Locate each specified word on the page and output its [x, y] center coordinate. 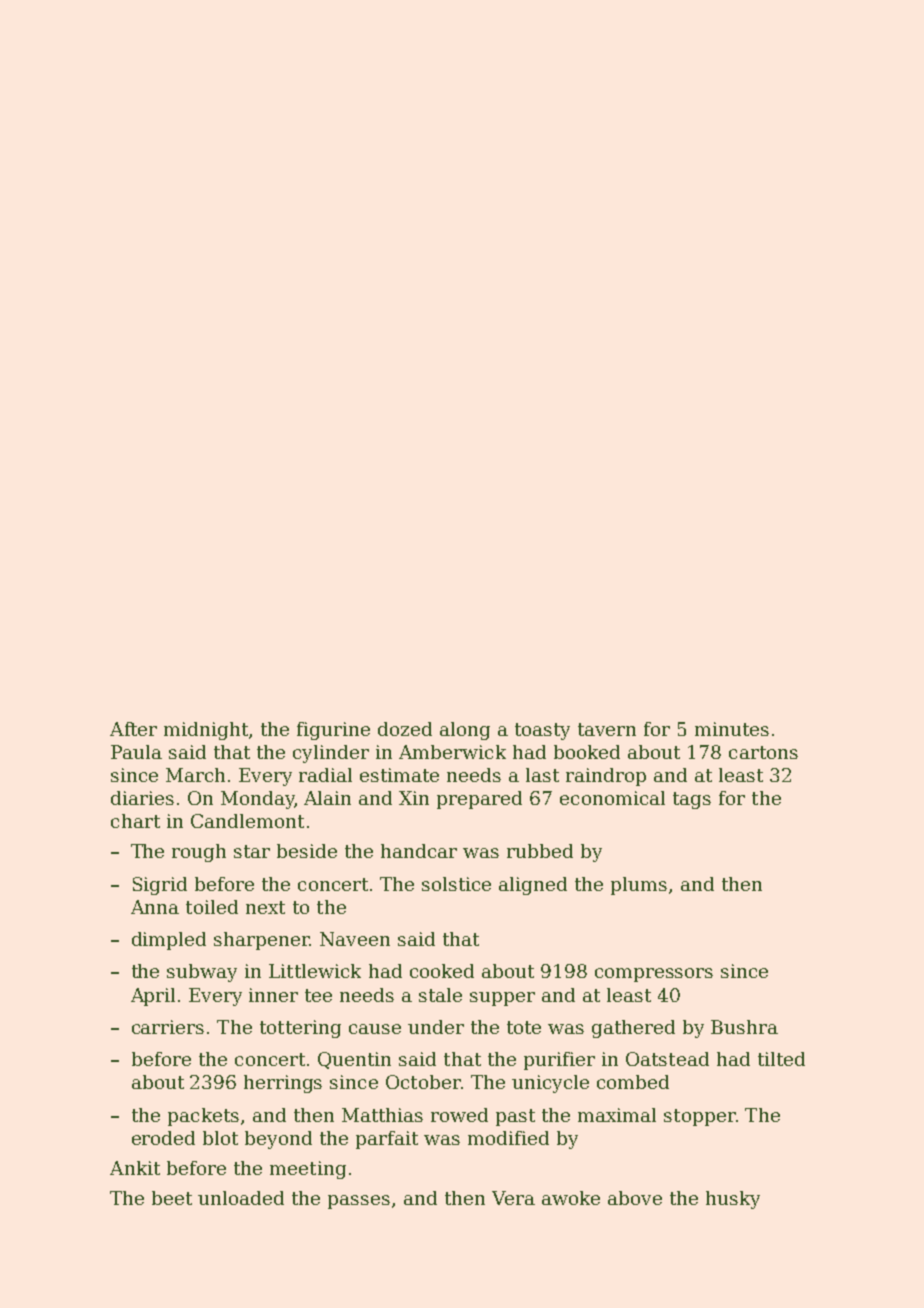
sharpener [261, 941]
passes [359, 1202]
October [423, 1082]
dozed [405, 729]
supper [502, 999]
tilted [781, 1059]
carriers [168, 1027]
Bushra [744, 1027]
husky [733, 1200]
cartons [763, 752]
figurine [333, 731]
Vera [513, 1198]
